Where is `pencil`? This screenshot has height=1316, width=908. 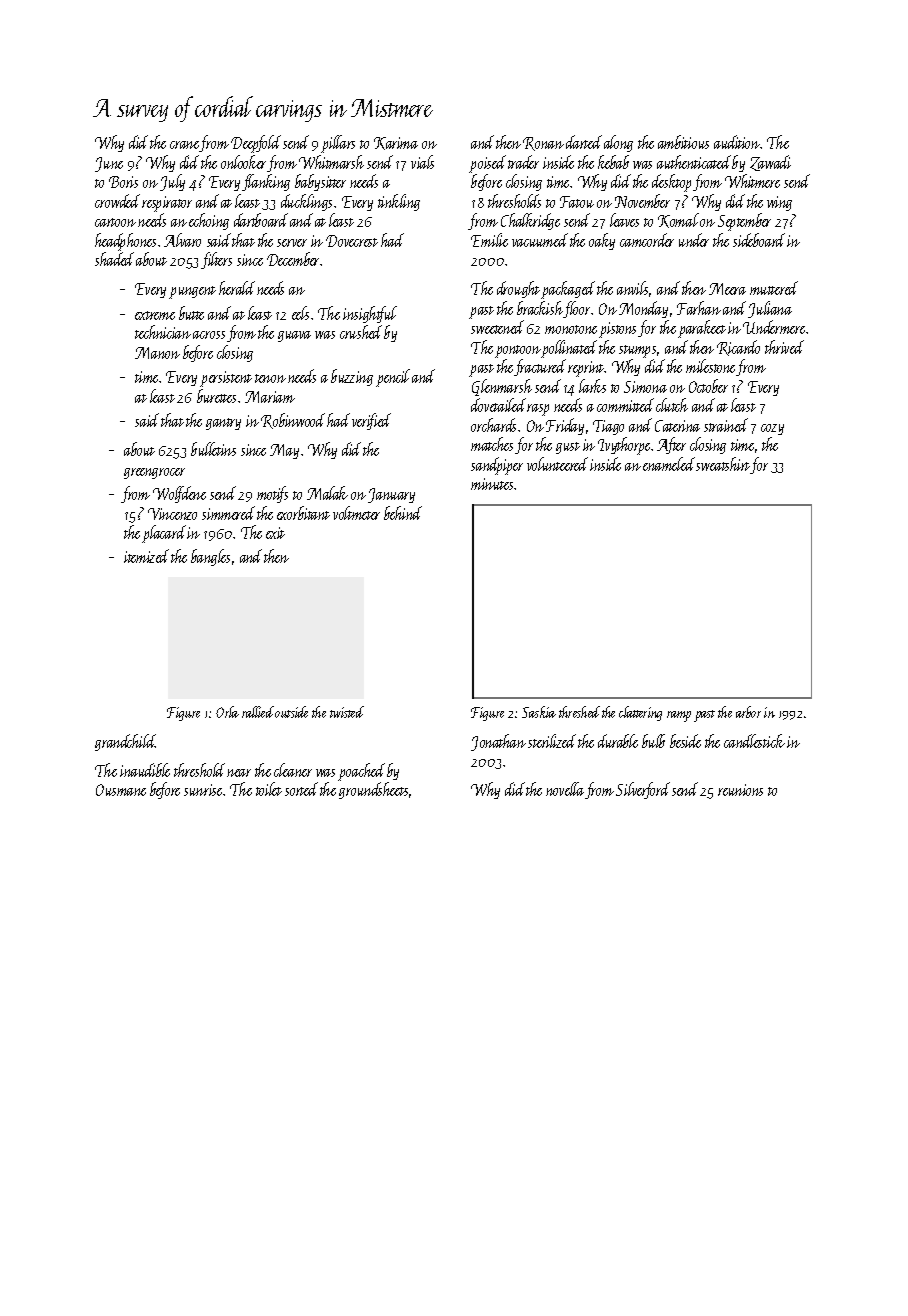
pencil is located at coordinates (393, 378).
